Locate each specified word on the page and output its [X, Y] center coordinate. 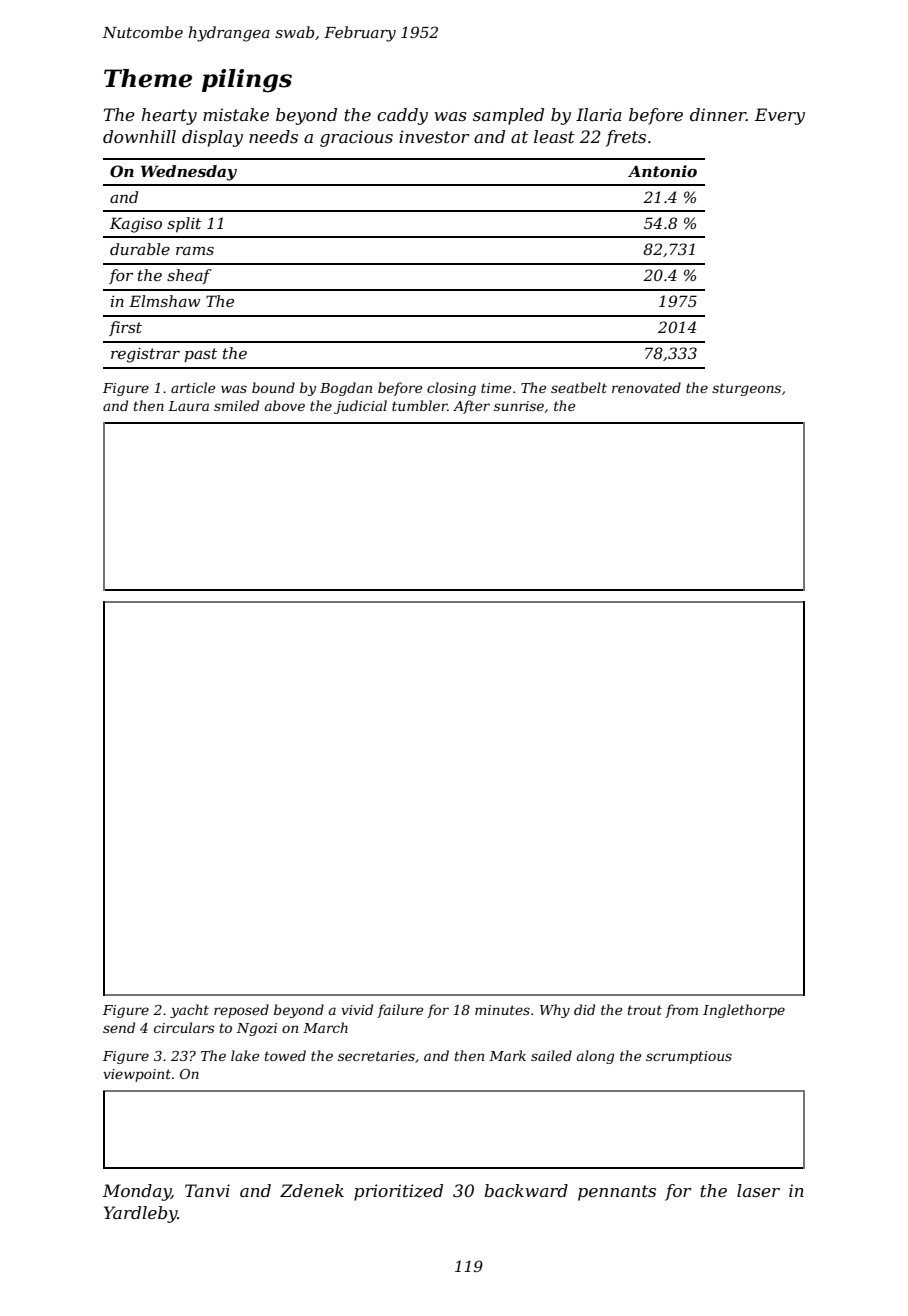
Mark [507, 1055]
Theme [148, 78]
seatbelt [579, 387]
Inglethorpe [744, 1011]
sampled [508, 116]
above [285, 405]
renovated [646, 387]
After [471, 407]
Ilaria [599, 114]
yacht [189, 1011]
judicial [360, 407]
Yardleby [141, 1214]
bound [273, 387]
